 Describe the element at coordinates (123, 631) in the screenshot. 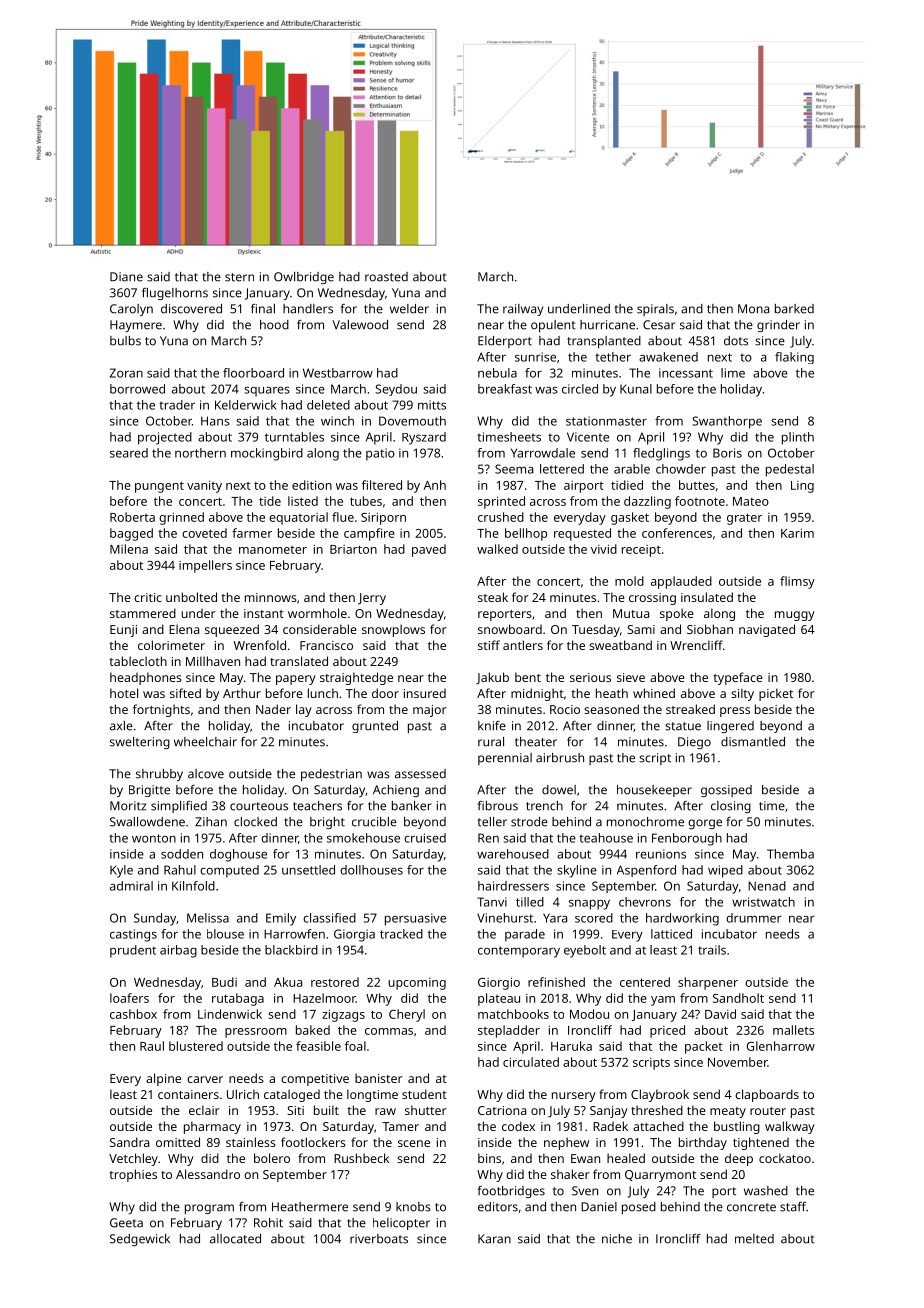

I see `Eunji` at that location.
